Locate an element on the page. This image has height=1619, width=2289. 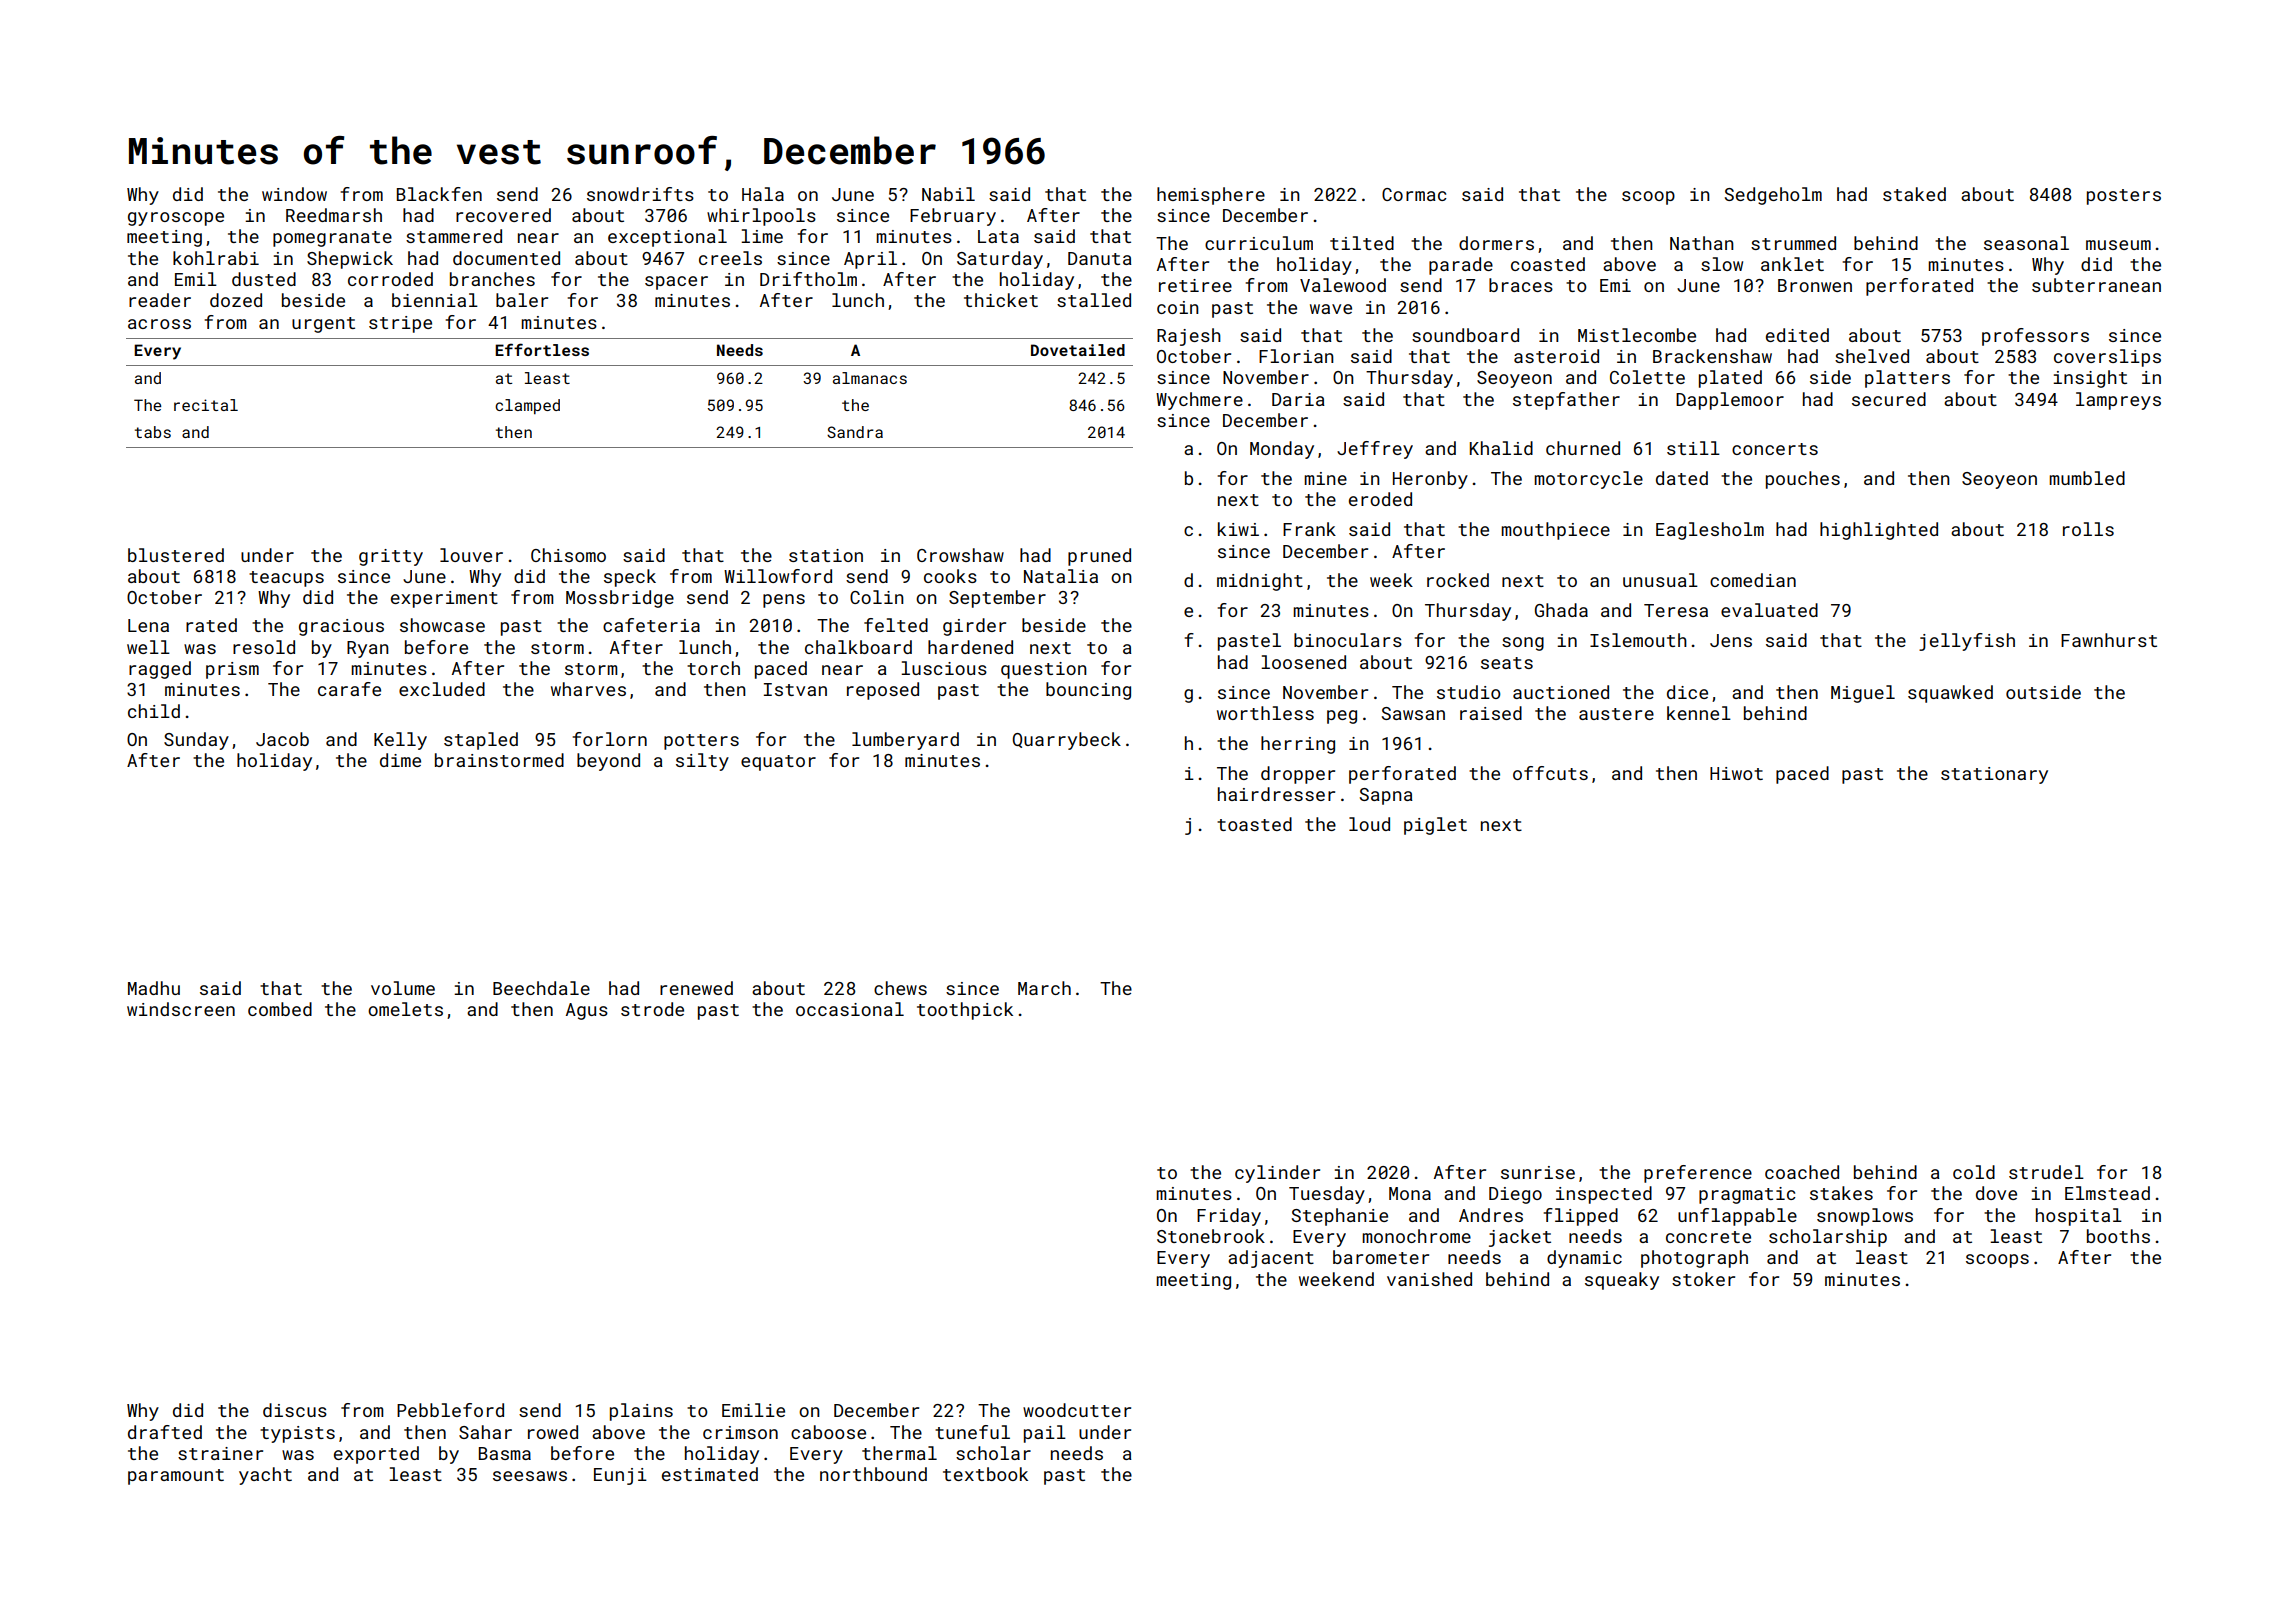
seasonal is located at coordinates (2026, 243).
